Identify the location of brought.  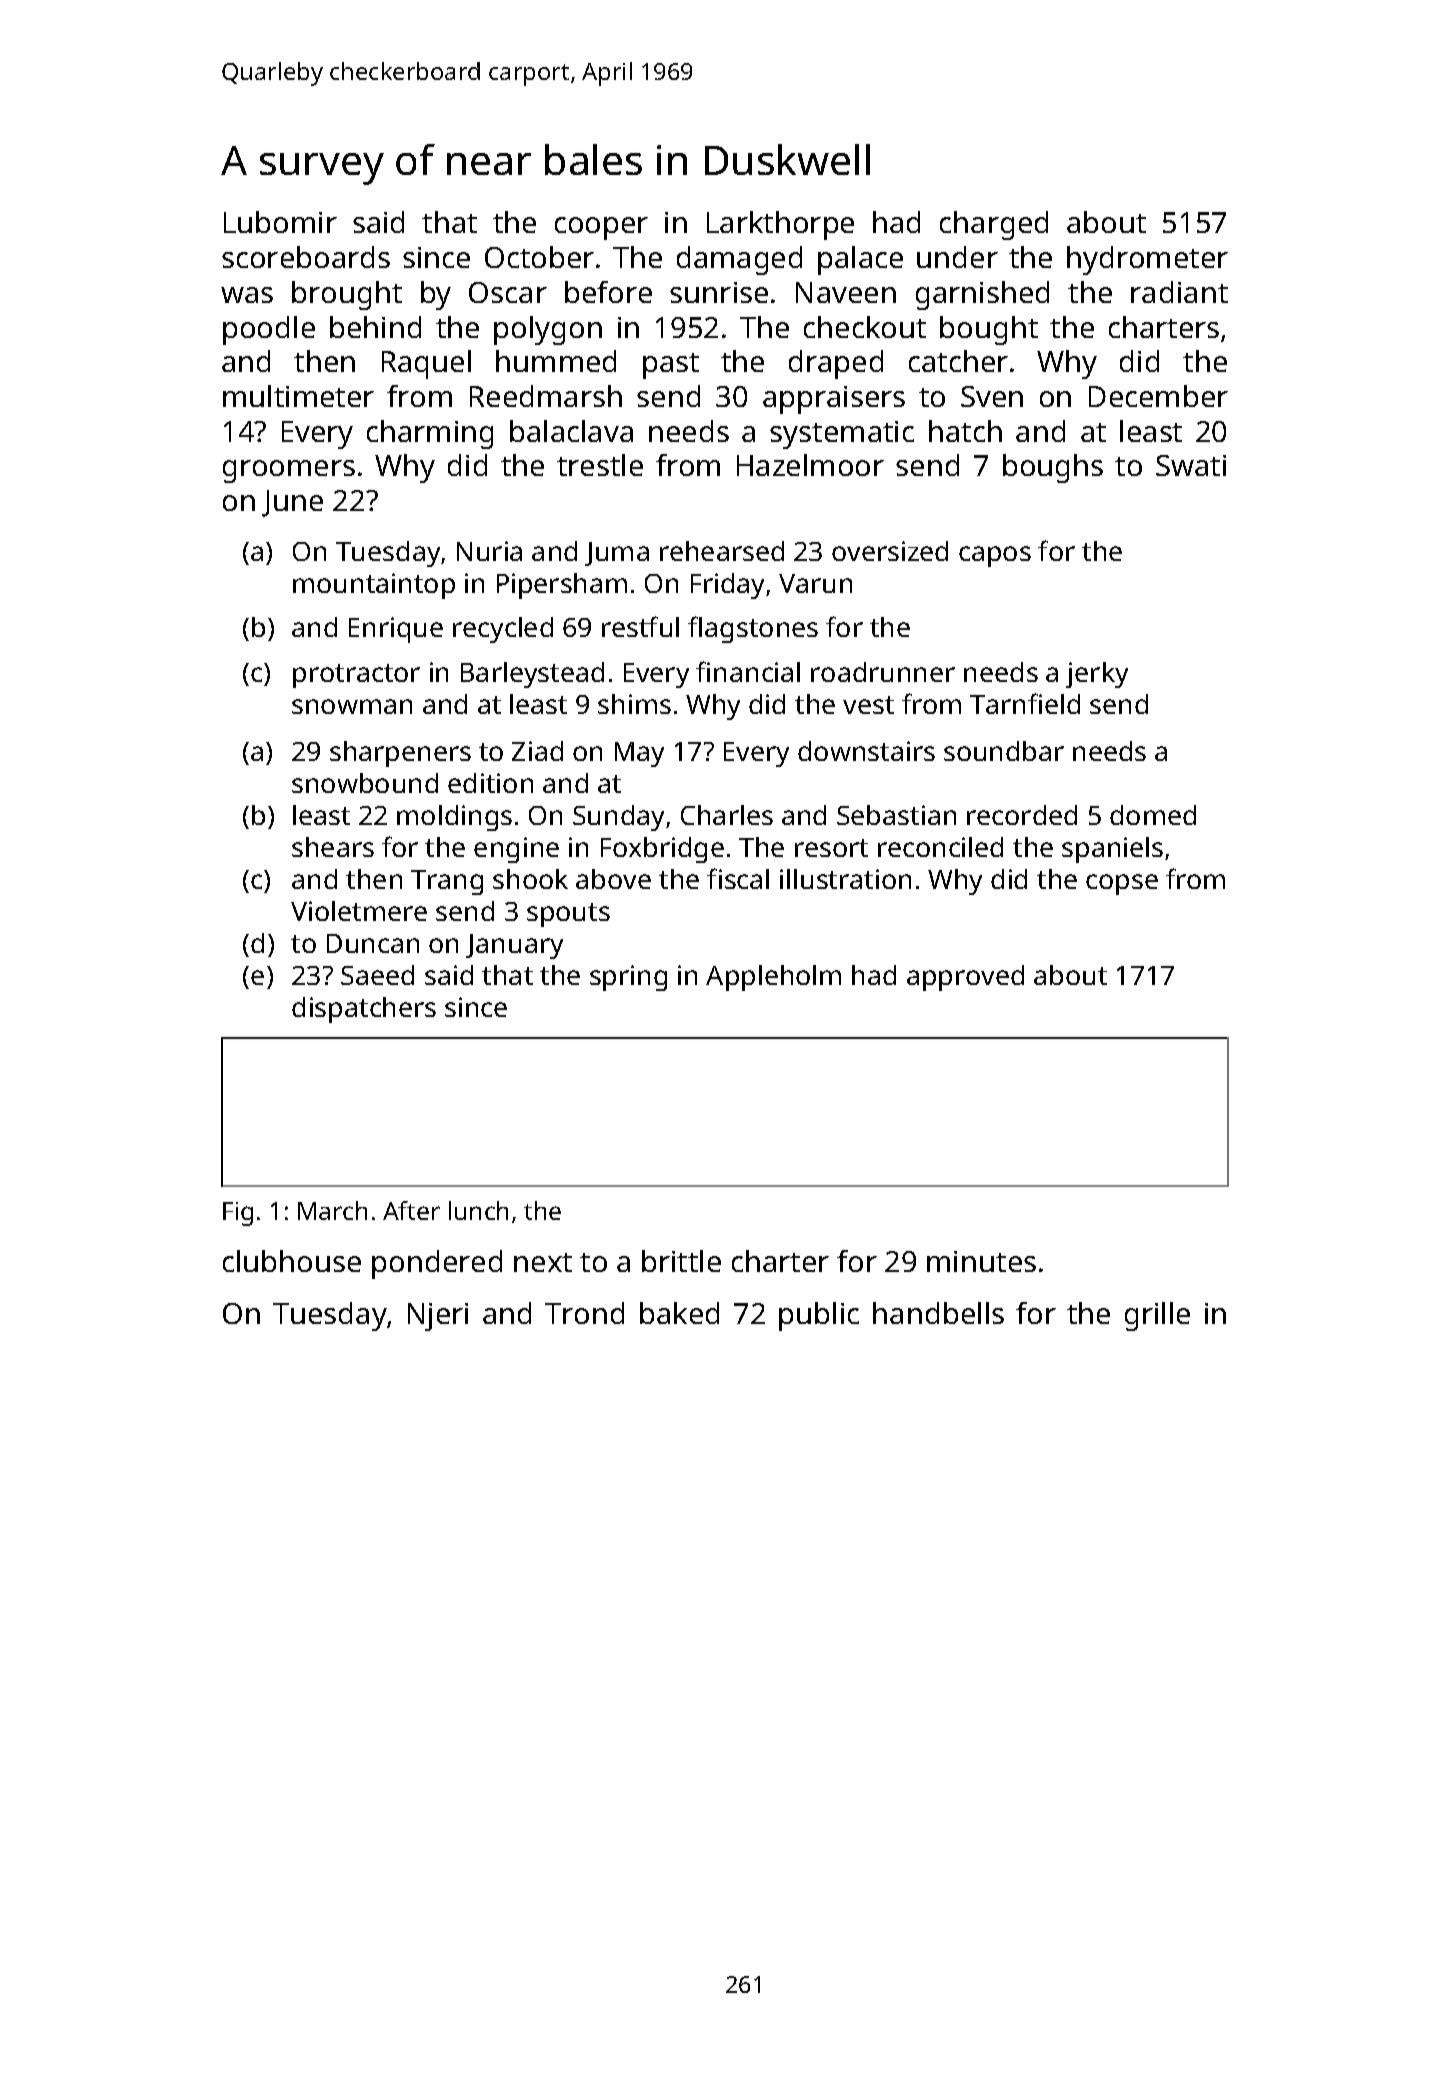
(347, 295).
